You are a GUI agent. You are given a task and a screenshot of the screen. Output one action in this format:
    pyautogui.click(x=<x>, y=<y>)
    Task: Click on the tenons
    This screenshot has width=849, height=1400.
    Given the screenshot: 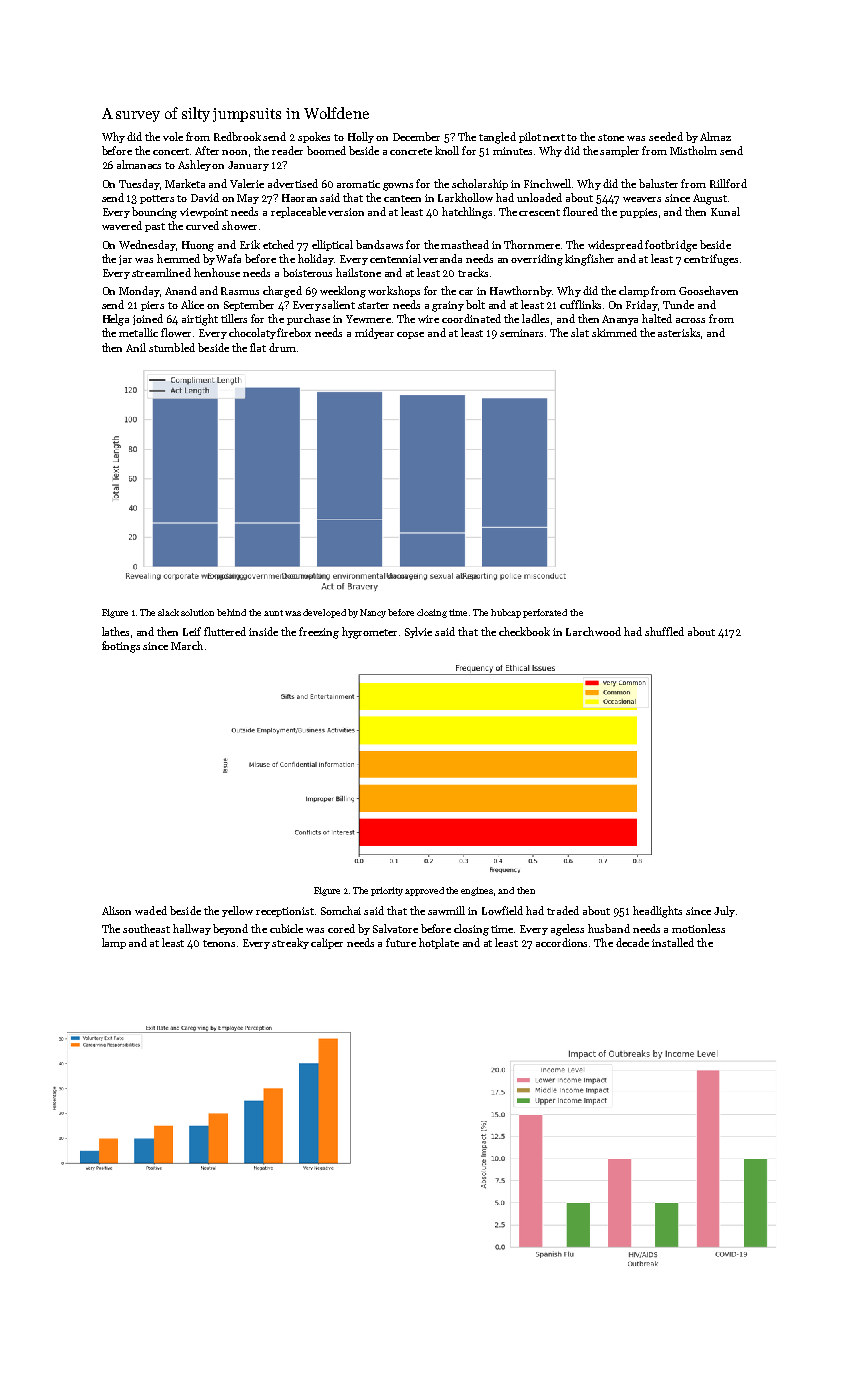 What is the action you would take?
    pyautogui.click(x=219, y=943)
